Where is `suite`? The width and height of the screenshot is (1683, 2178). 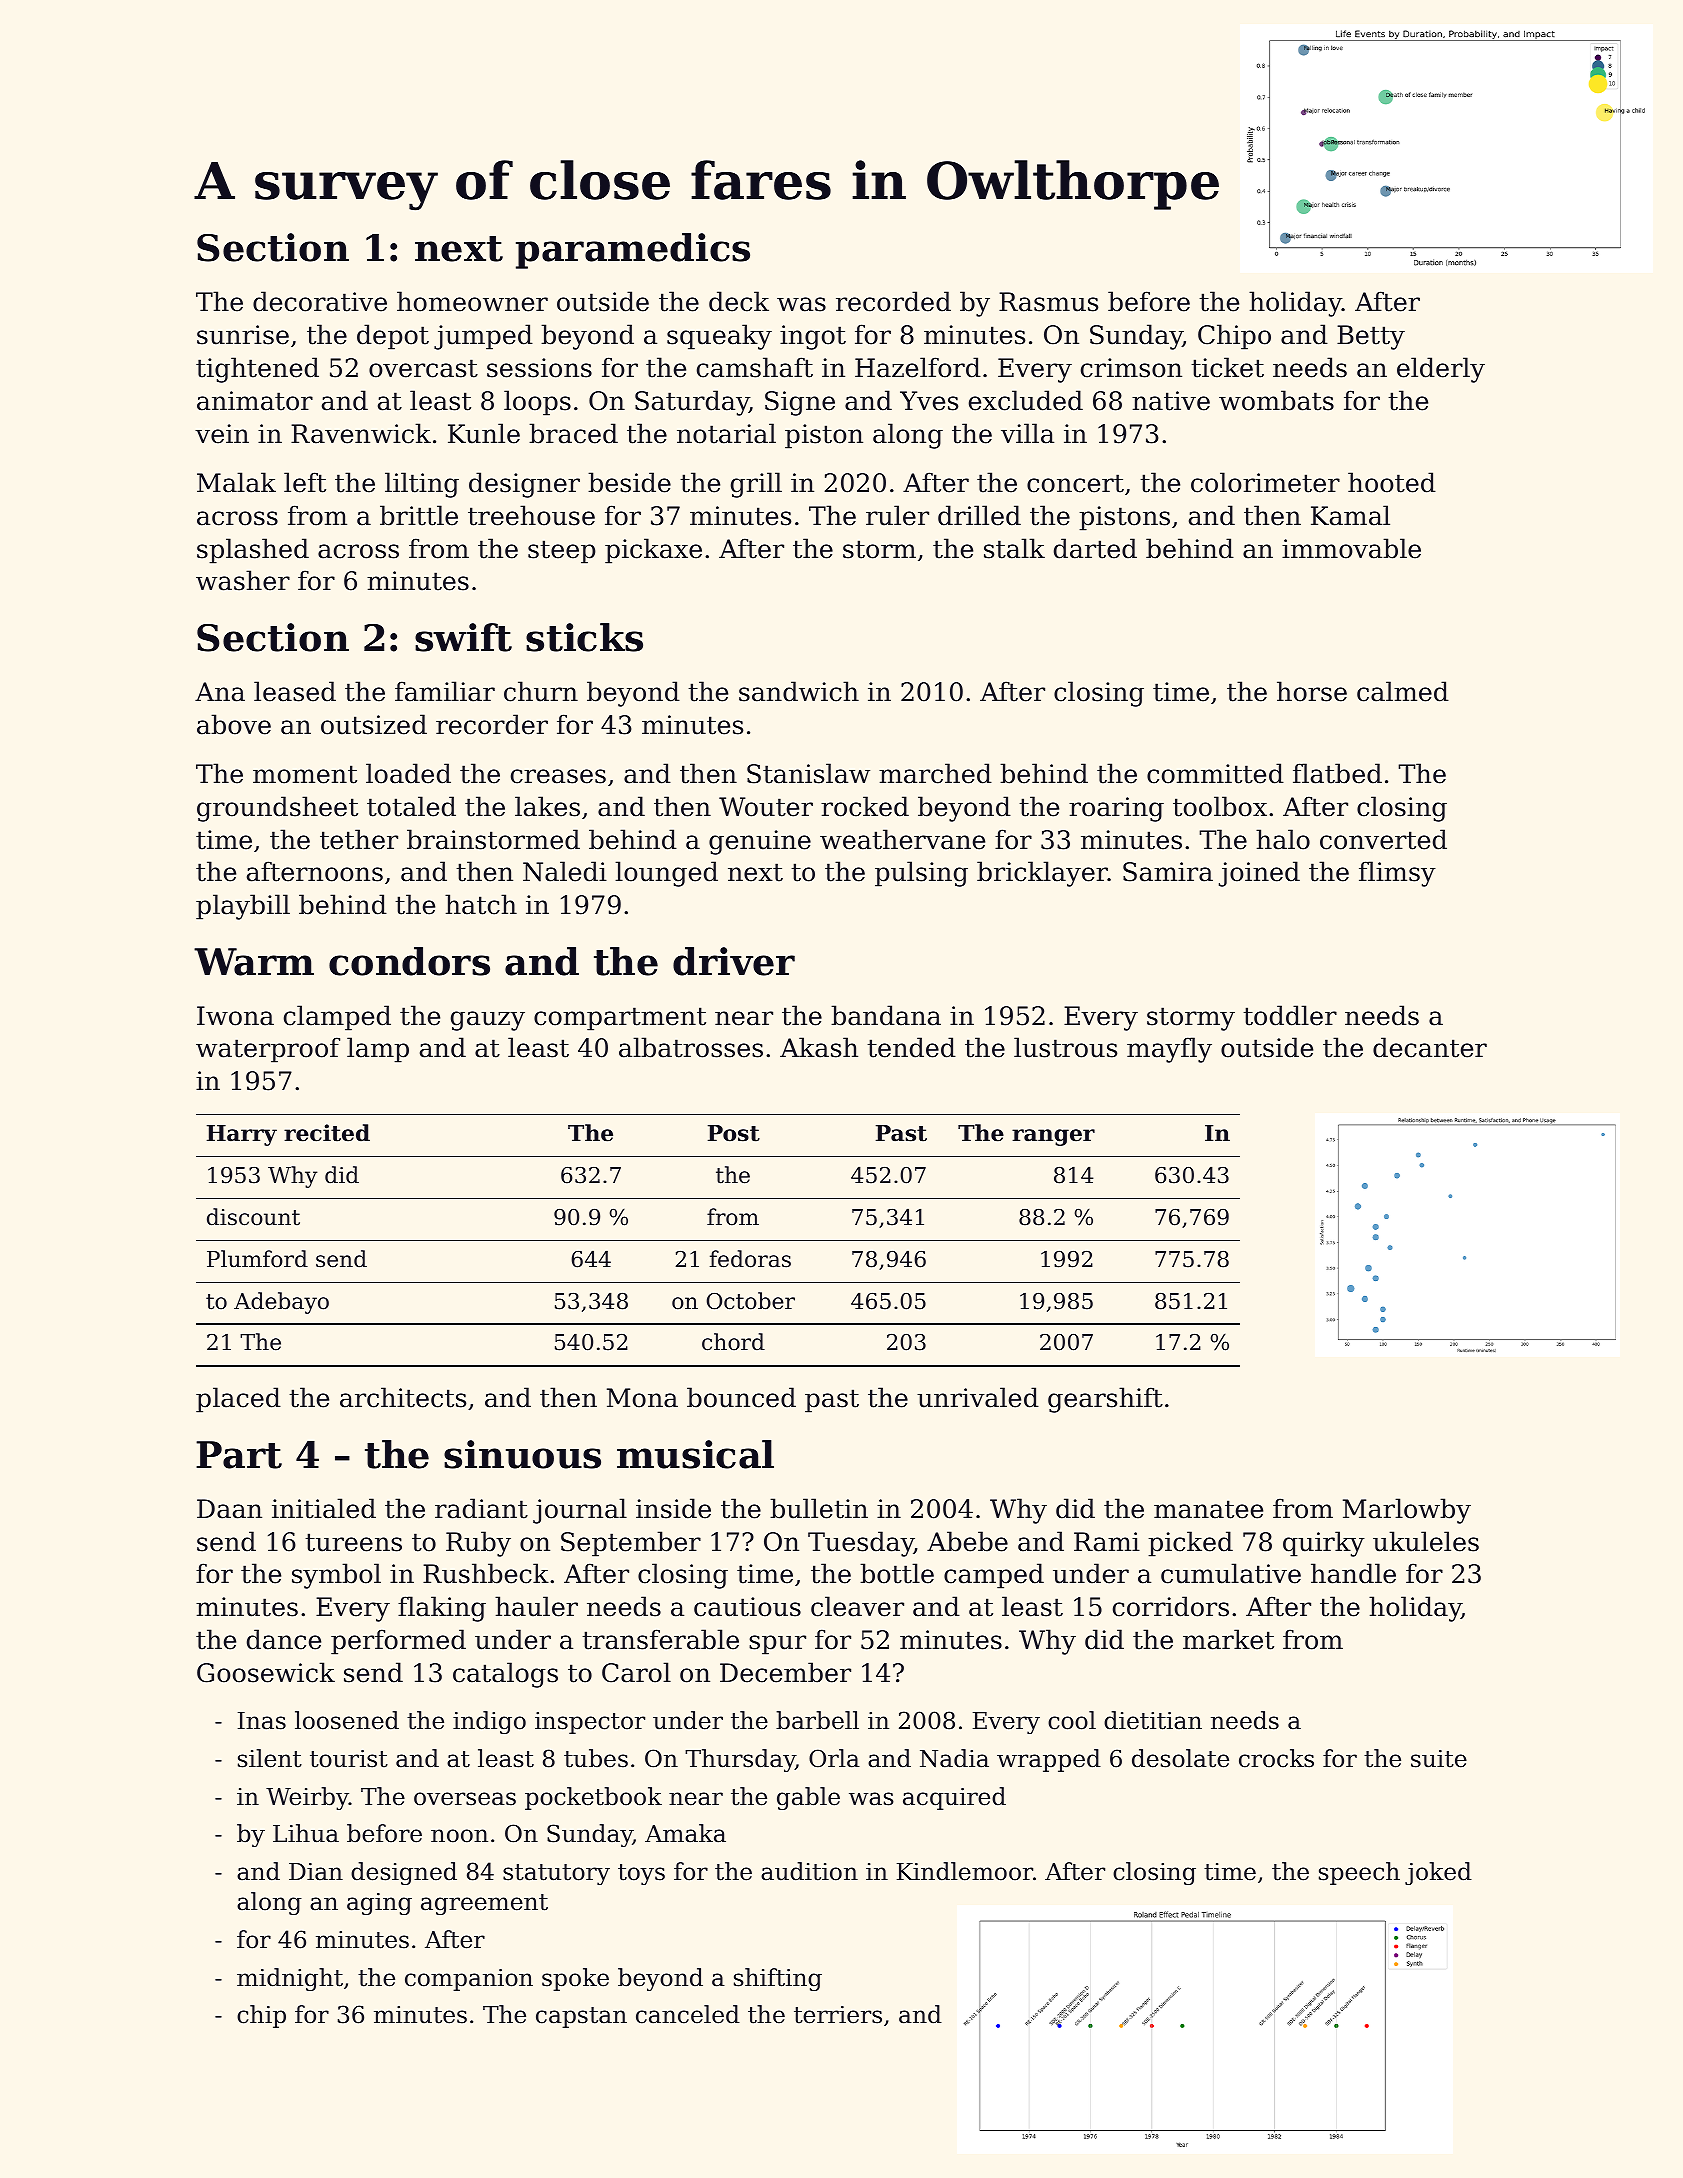
suite is located at coordinates (1439, 1759).
